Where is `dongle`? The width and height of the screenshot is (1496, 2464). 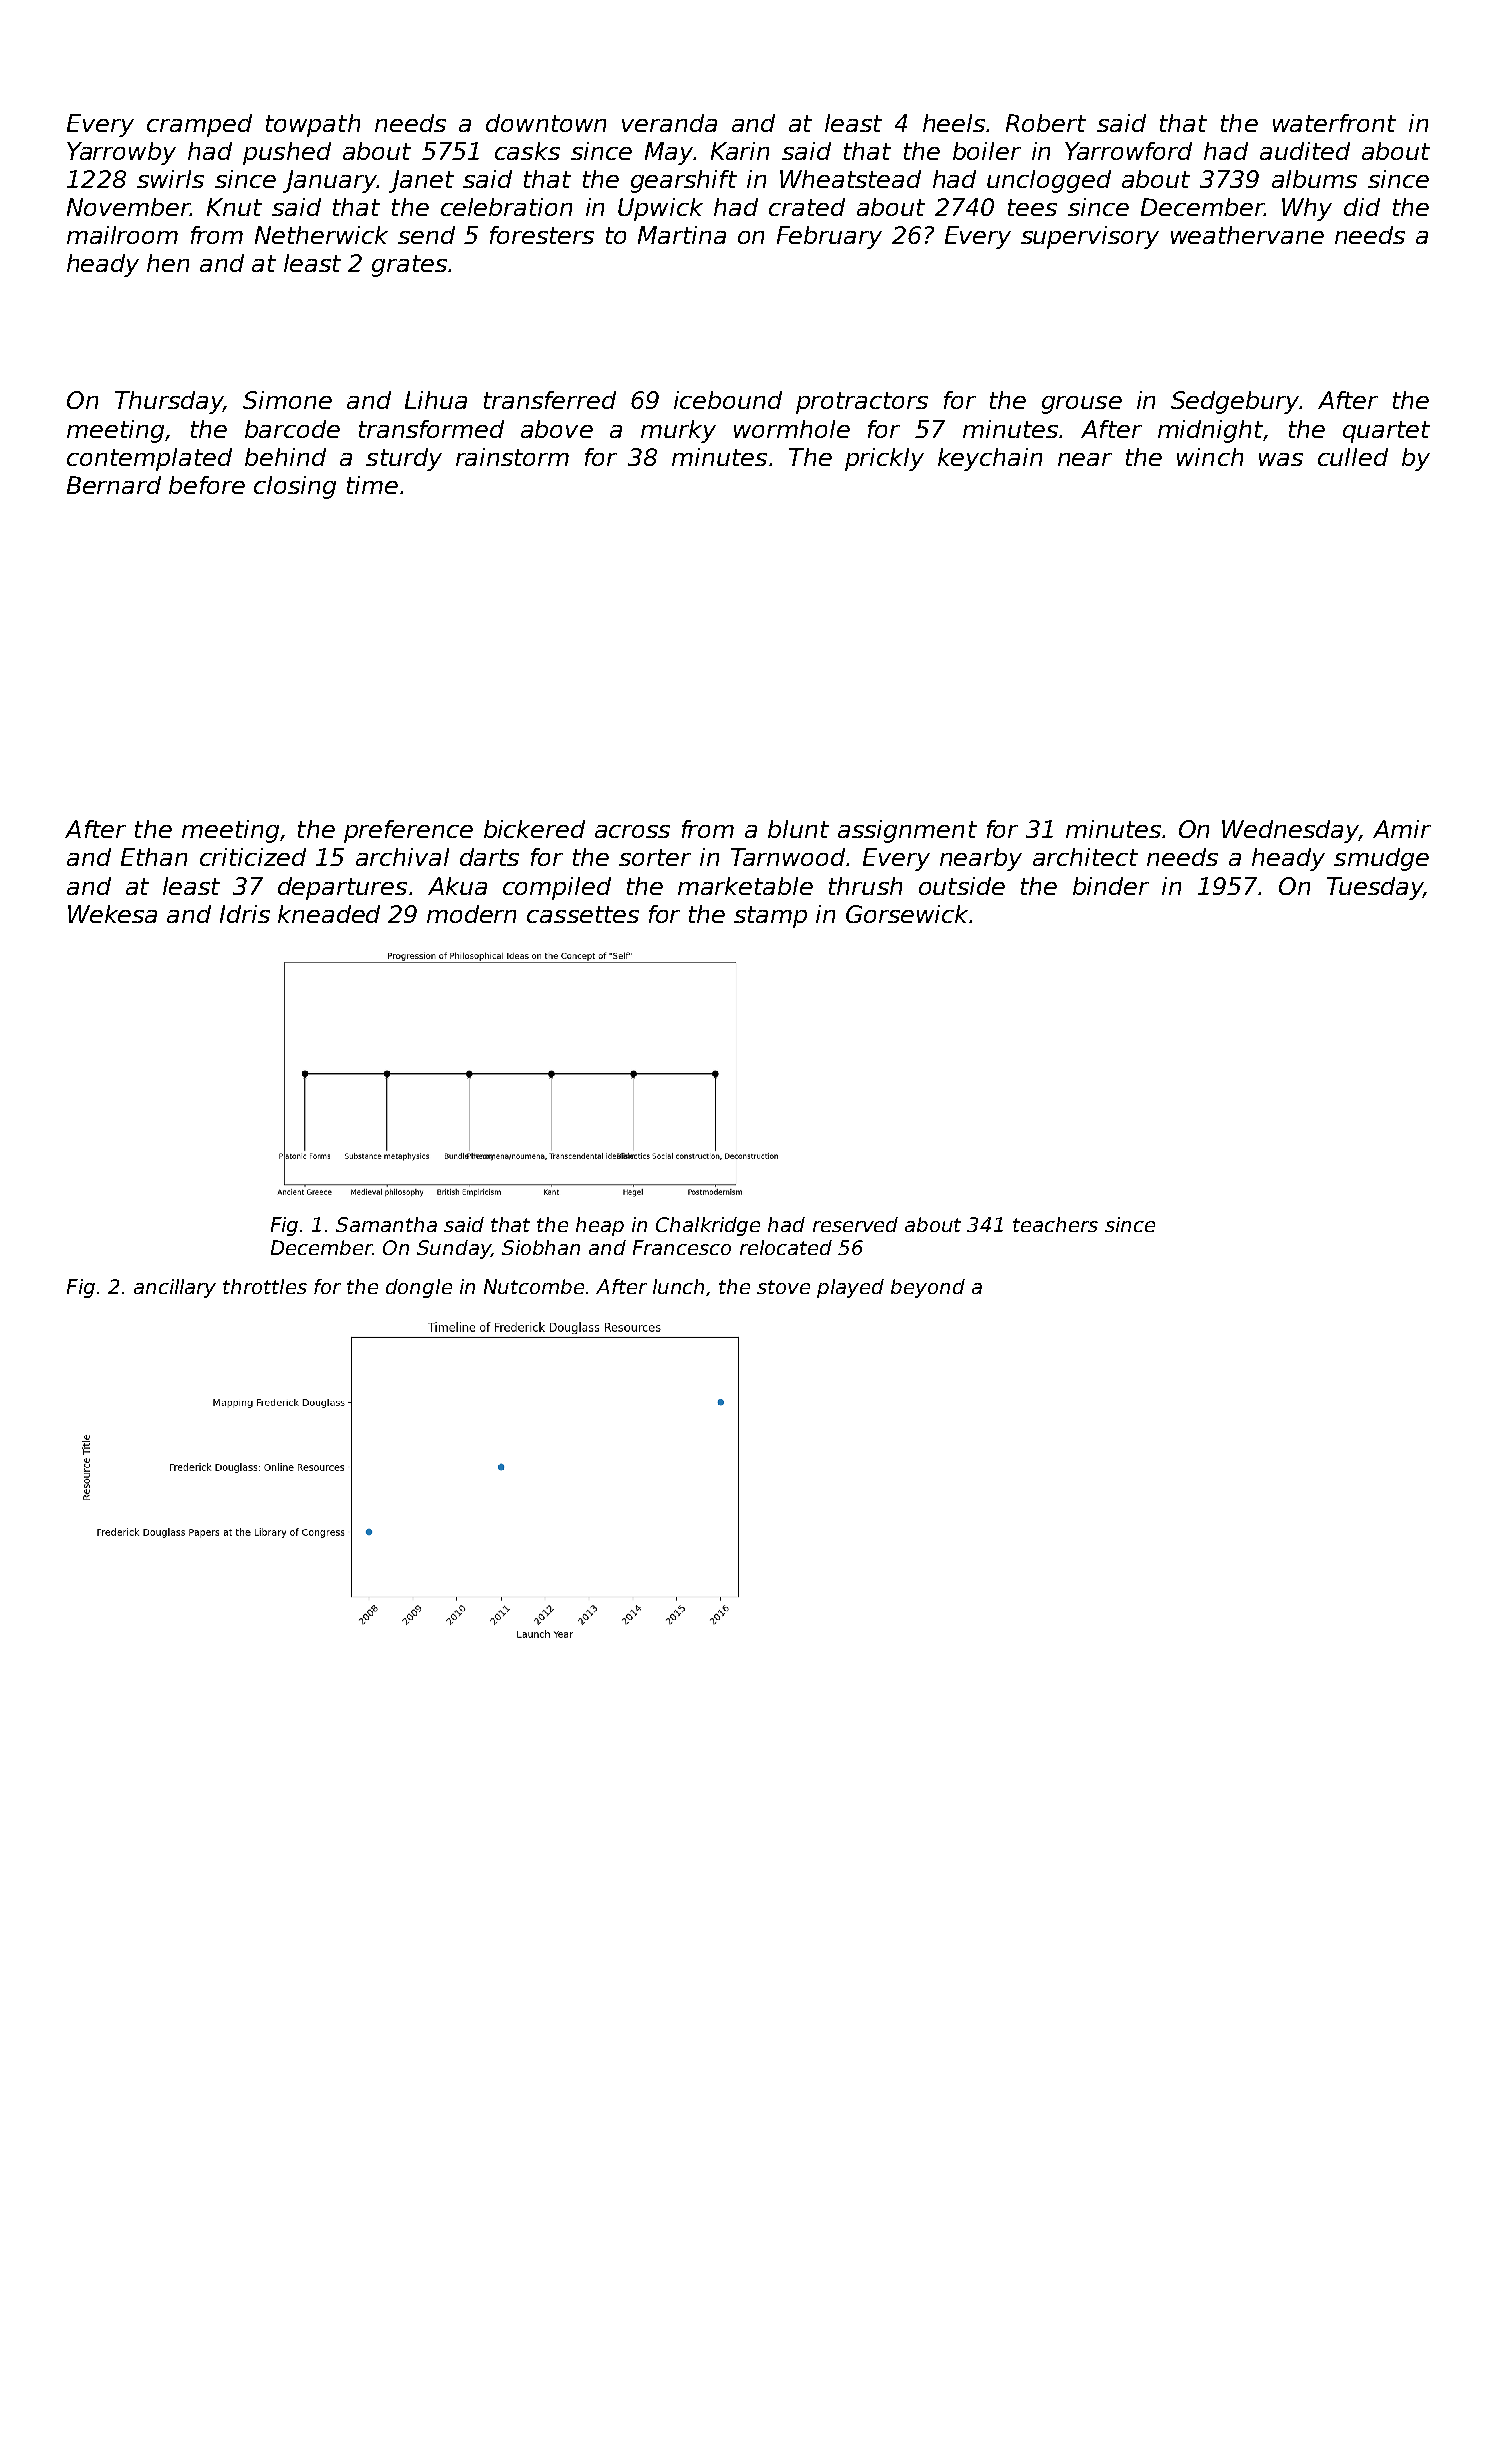
dongle is located at coordinates (419, 1288).
